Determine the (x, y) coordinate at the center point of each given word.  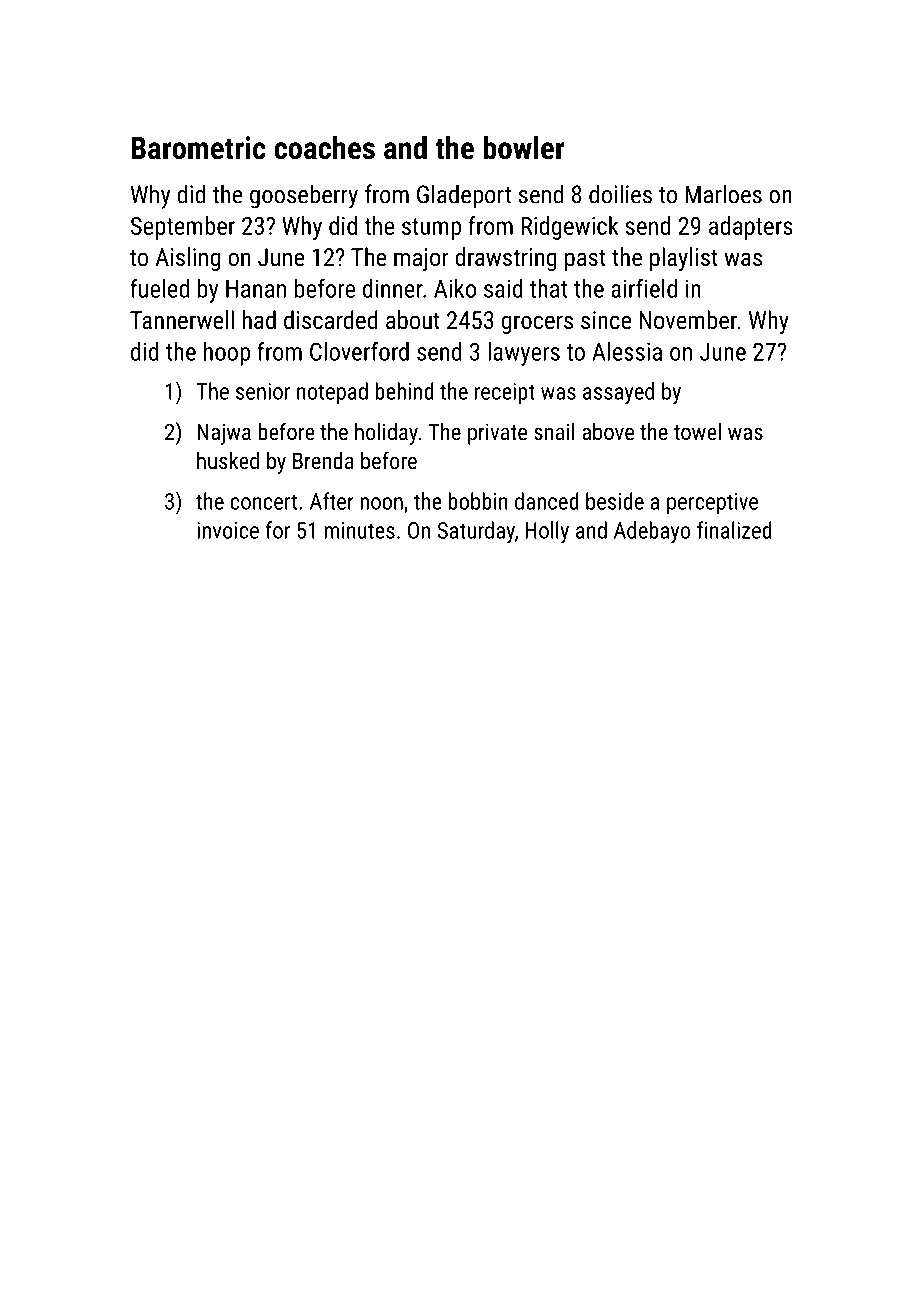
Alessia (627, 351)
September (183, 228)
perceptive (712, 503)
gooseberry (304, 196)
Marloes (723, 194)
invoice (228, 530)
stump (431, 229)
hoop (227, 354)
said (503, 288)
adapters (751, 228)
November (688, 319)
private (497, 434)
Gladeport (464, 196)
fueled (159, 288)
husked (228, 460)
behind (404, 391)
